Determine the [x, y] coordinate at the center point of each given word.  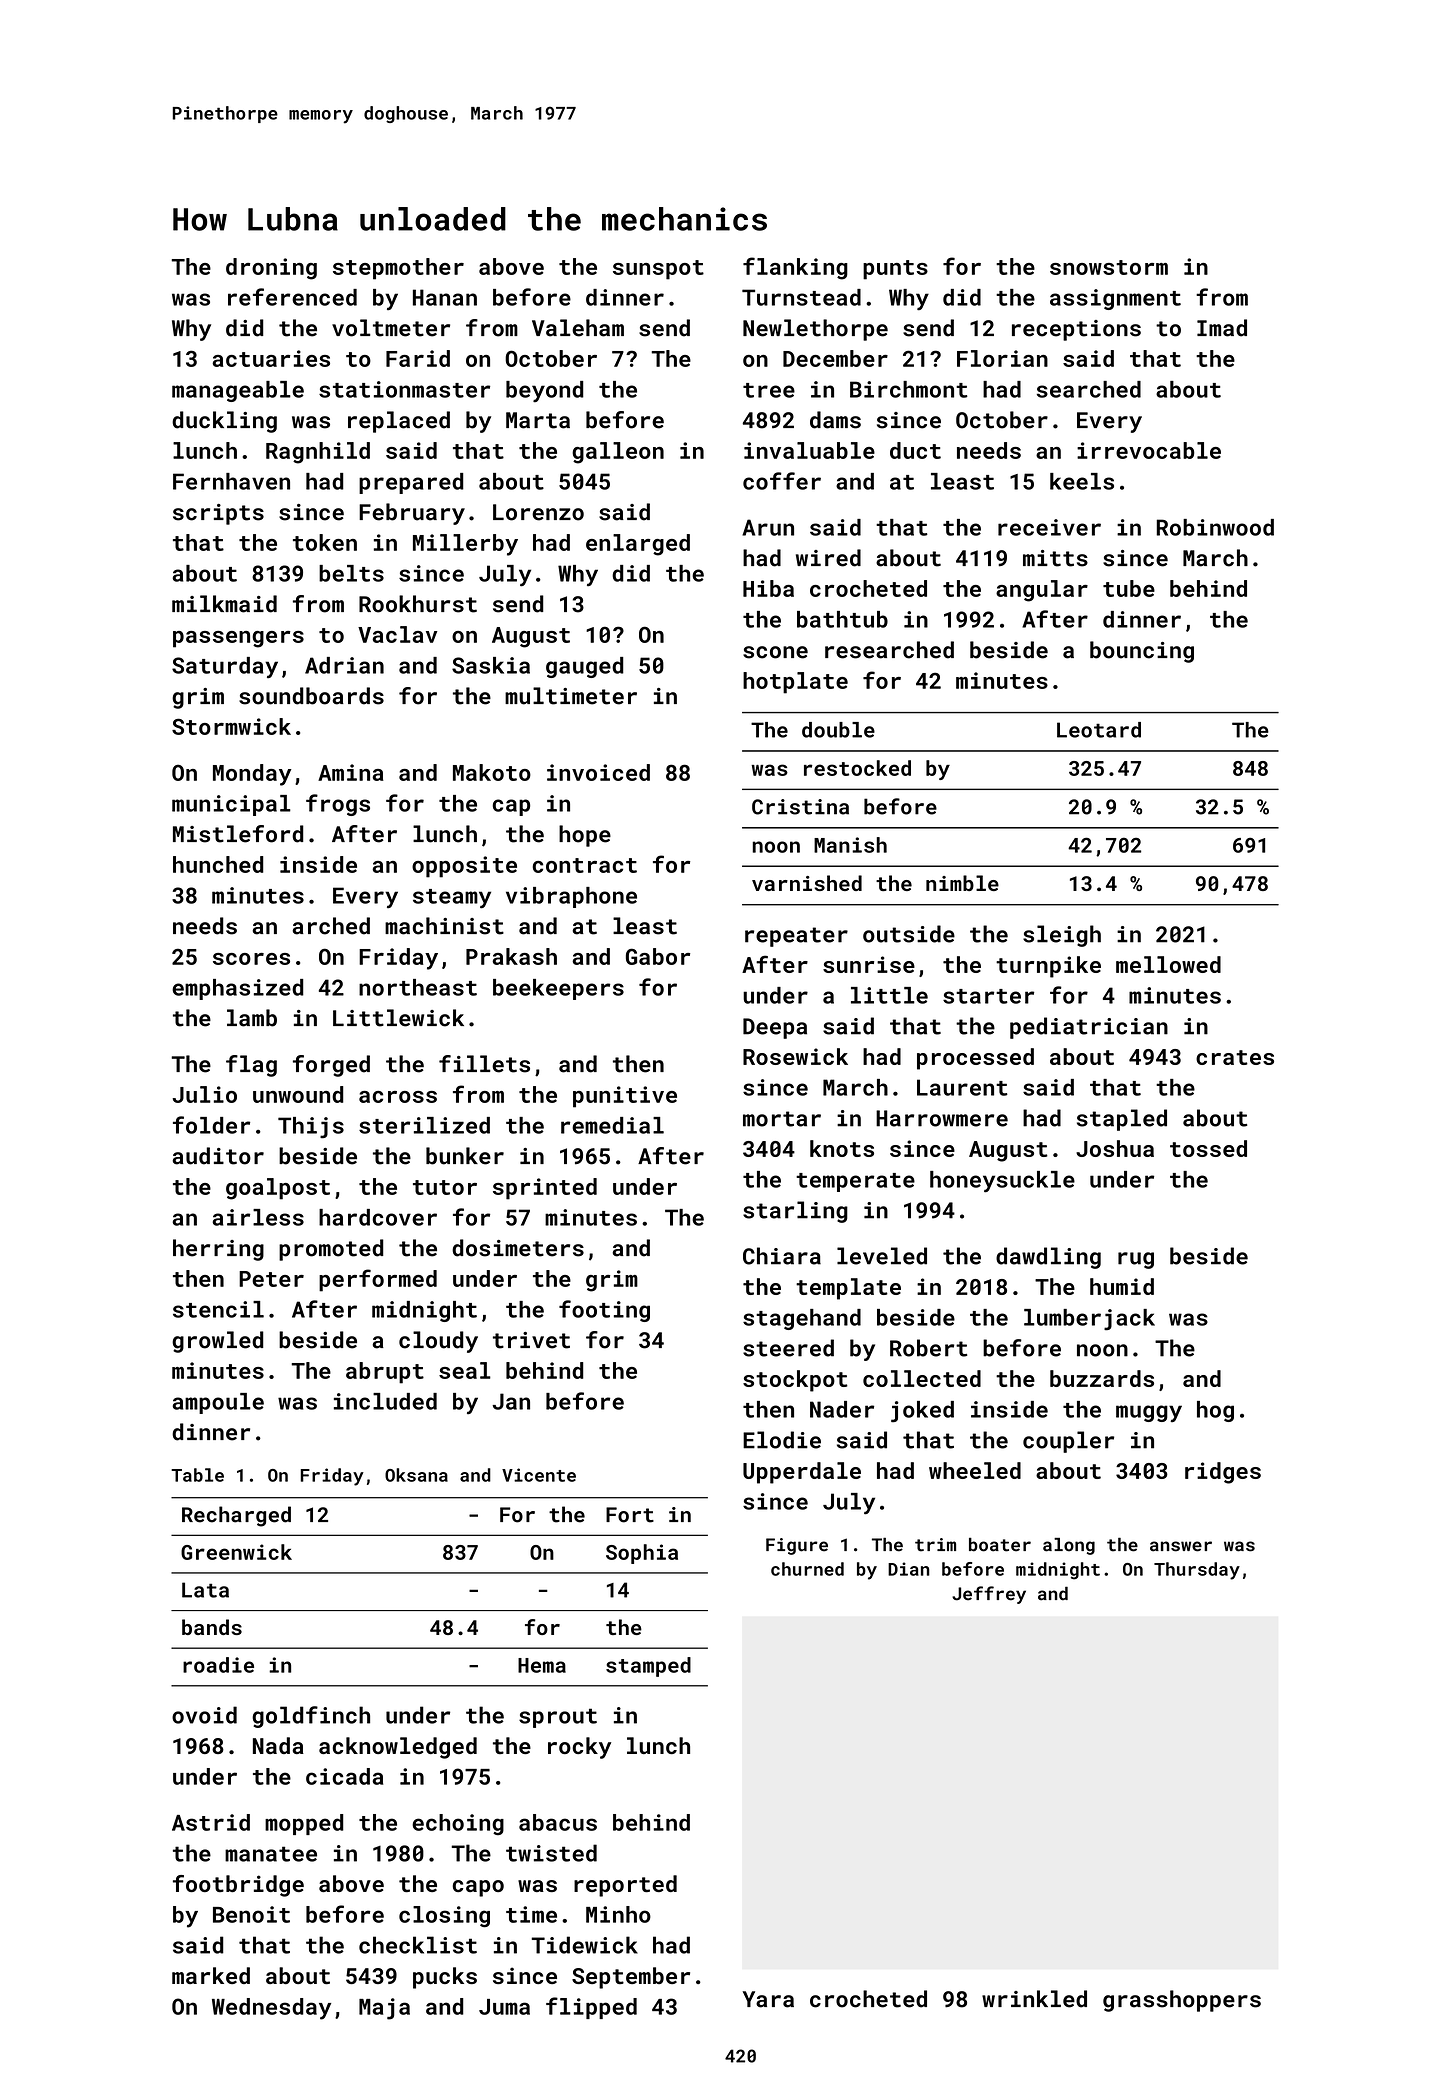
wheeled [975, 1470]
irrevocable [1149, 450]
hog [1215, 1411]
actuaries [271, 358]
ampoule [218, 1403]
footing [604, 1311]
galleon [618, 453]
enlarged [638, 545]
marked [211, 1975]
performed [378, 1280]
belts [351, 573]
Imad [1222, 328]
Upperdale [802, 1473]
